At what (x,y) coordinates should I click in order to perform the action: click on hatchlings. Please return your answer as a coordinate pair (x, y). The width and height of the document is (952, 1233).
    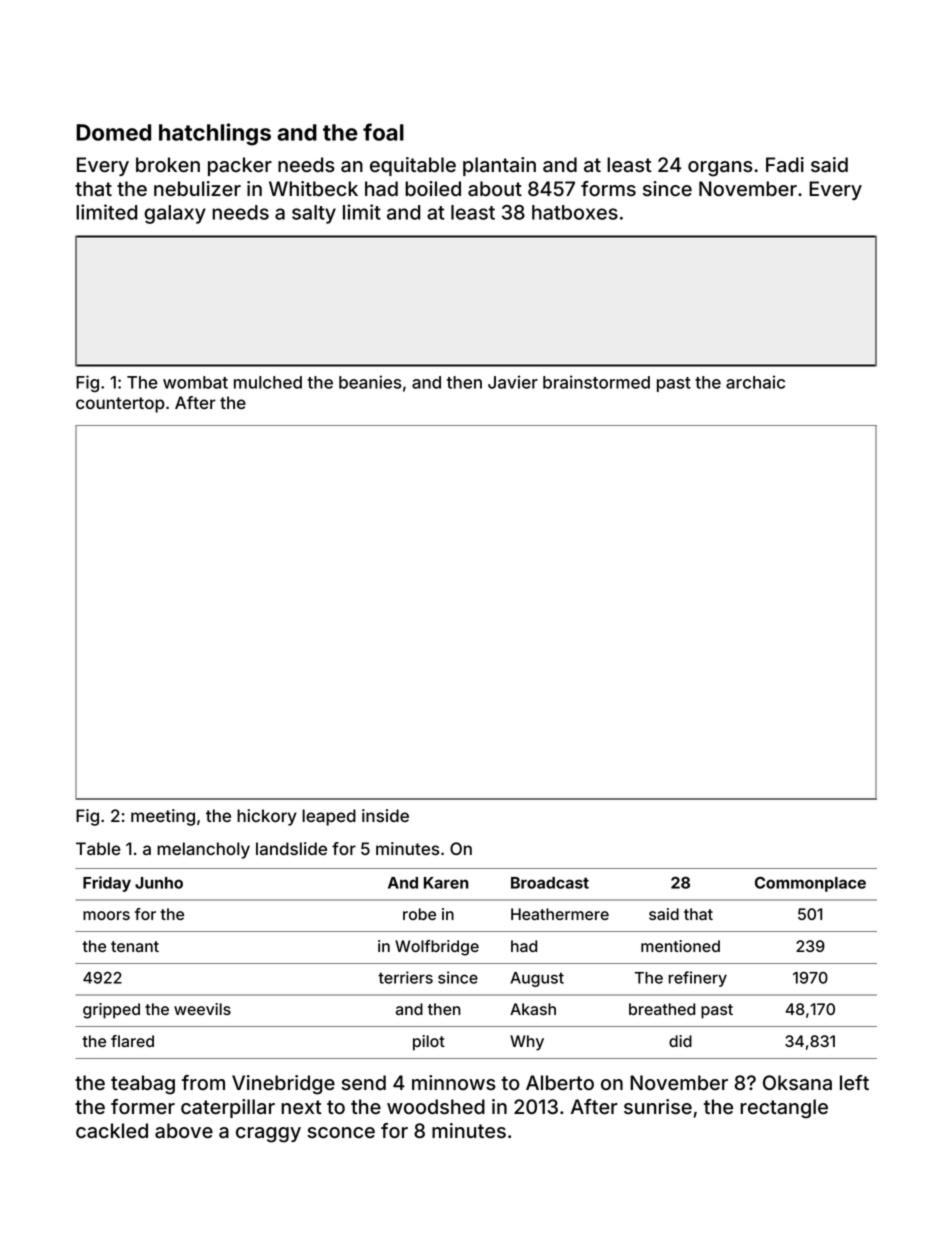
    Looking at the image, I should click on (215, 134).
